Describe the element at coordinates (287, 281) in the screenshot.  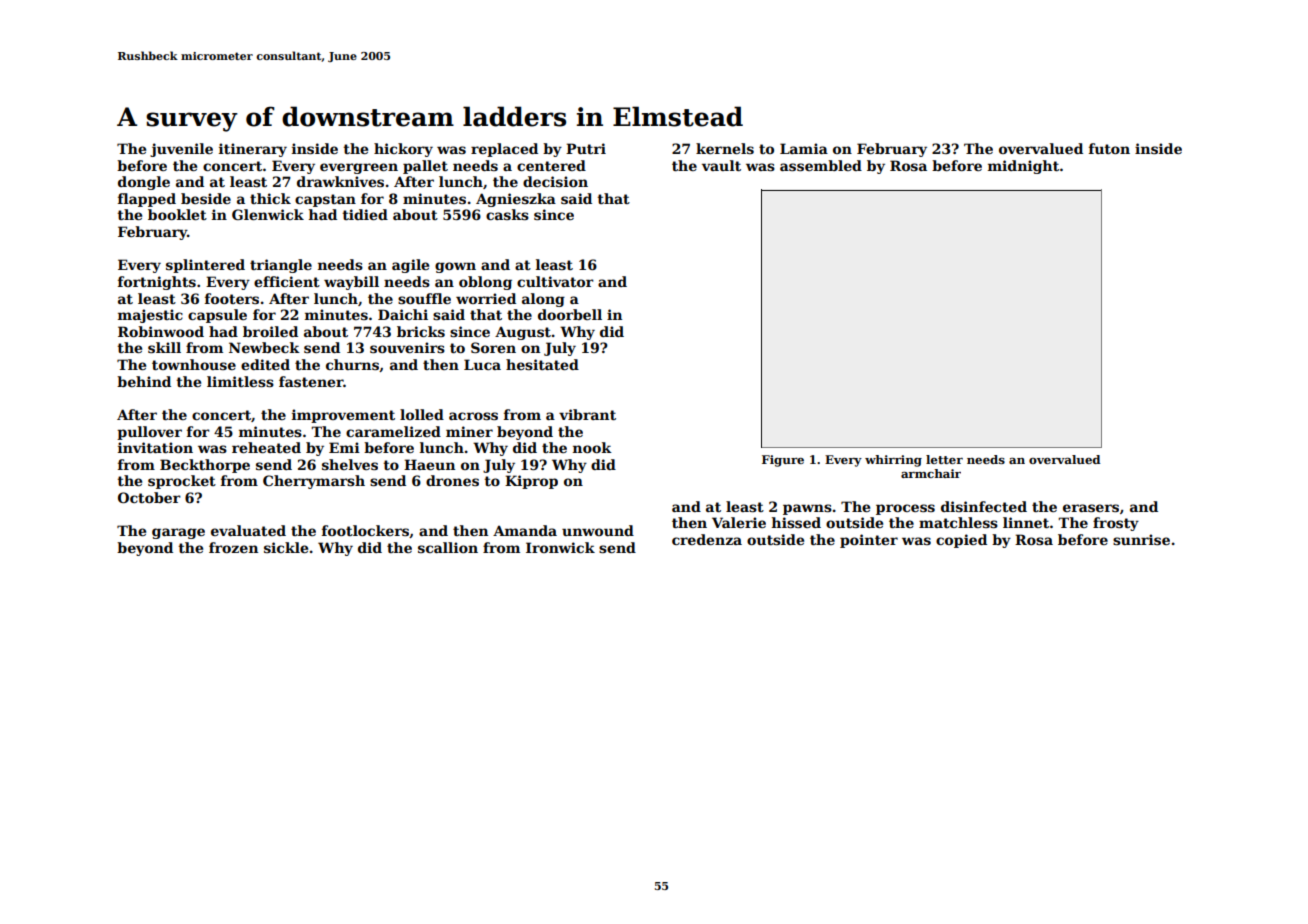
I see `efficient` at that location.
